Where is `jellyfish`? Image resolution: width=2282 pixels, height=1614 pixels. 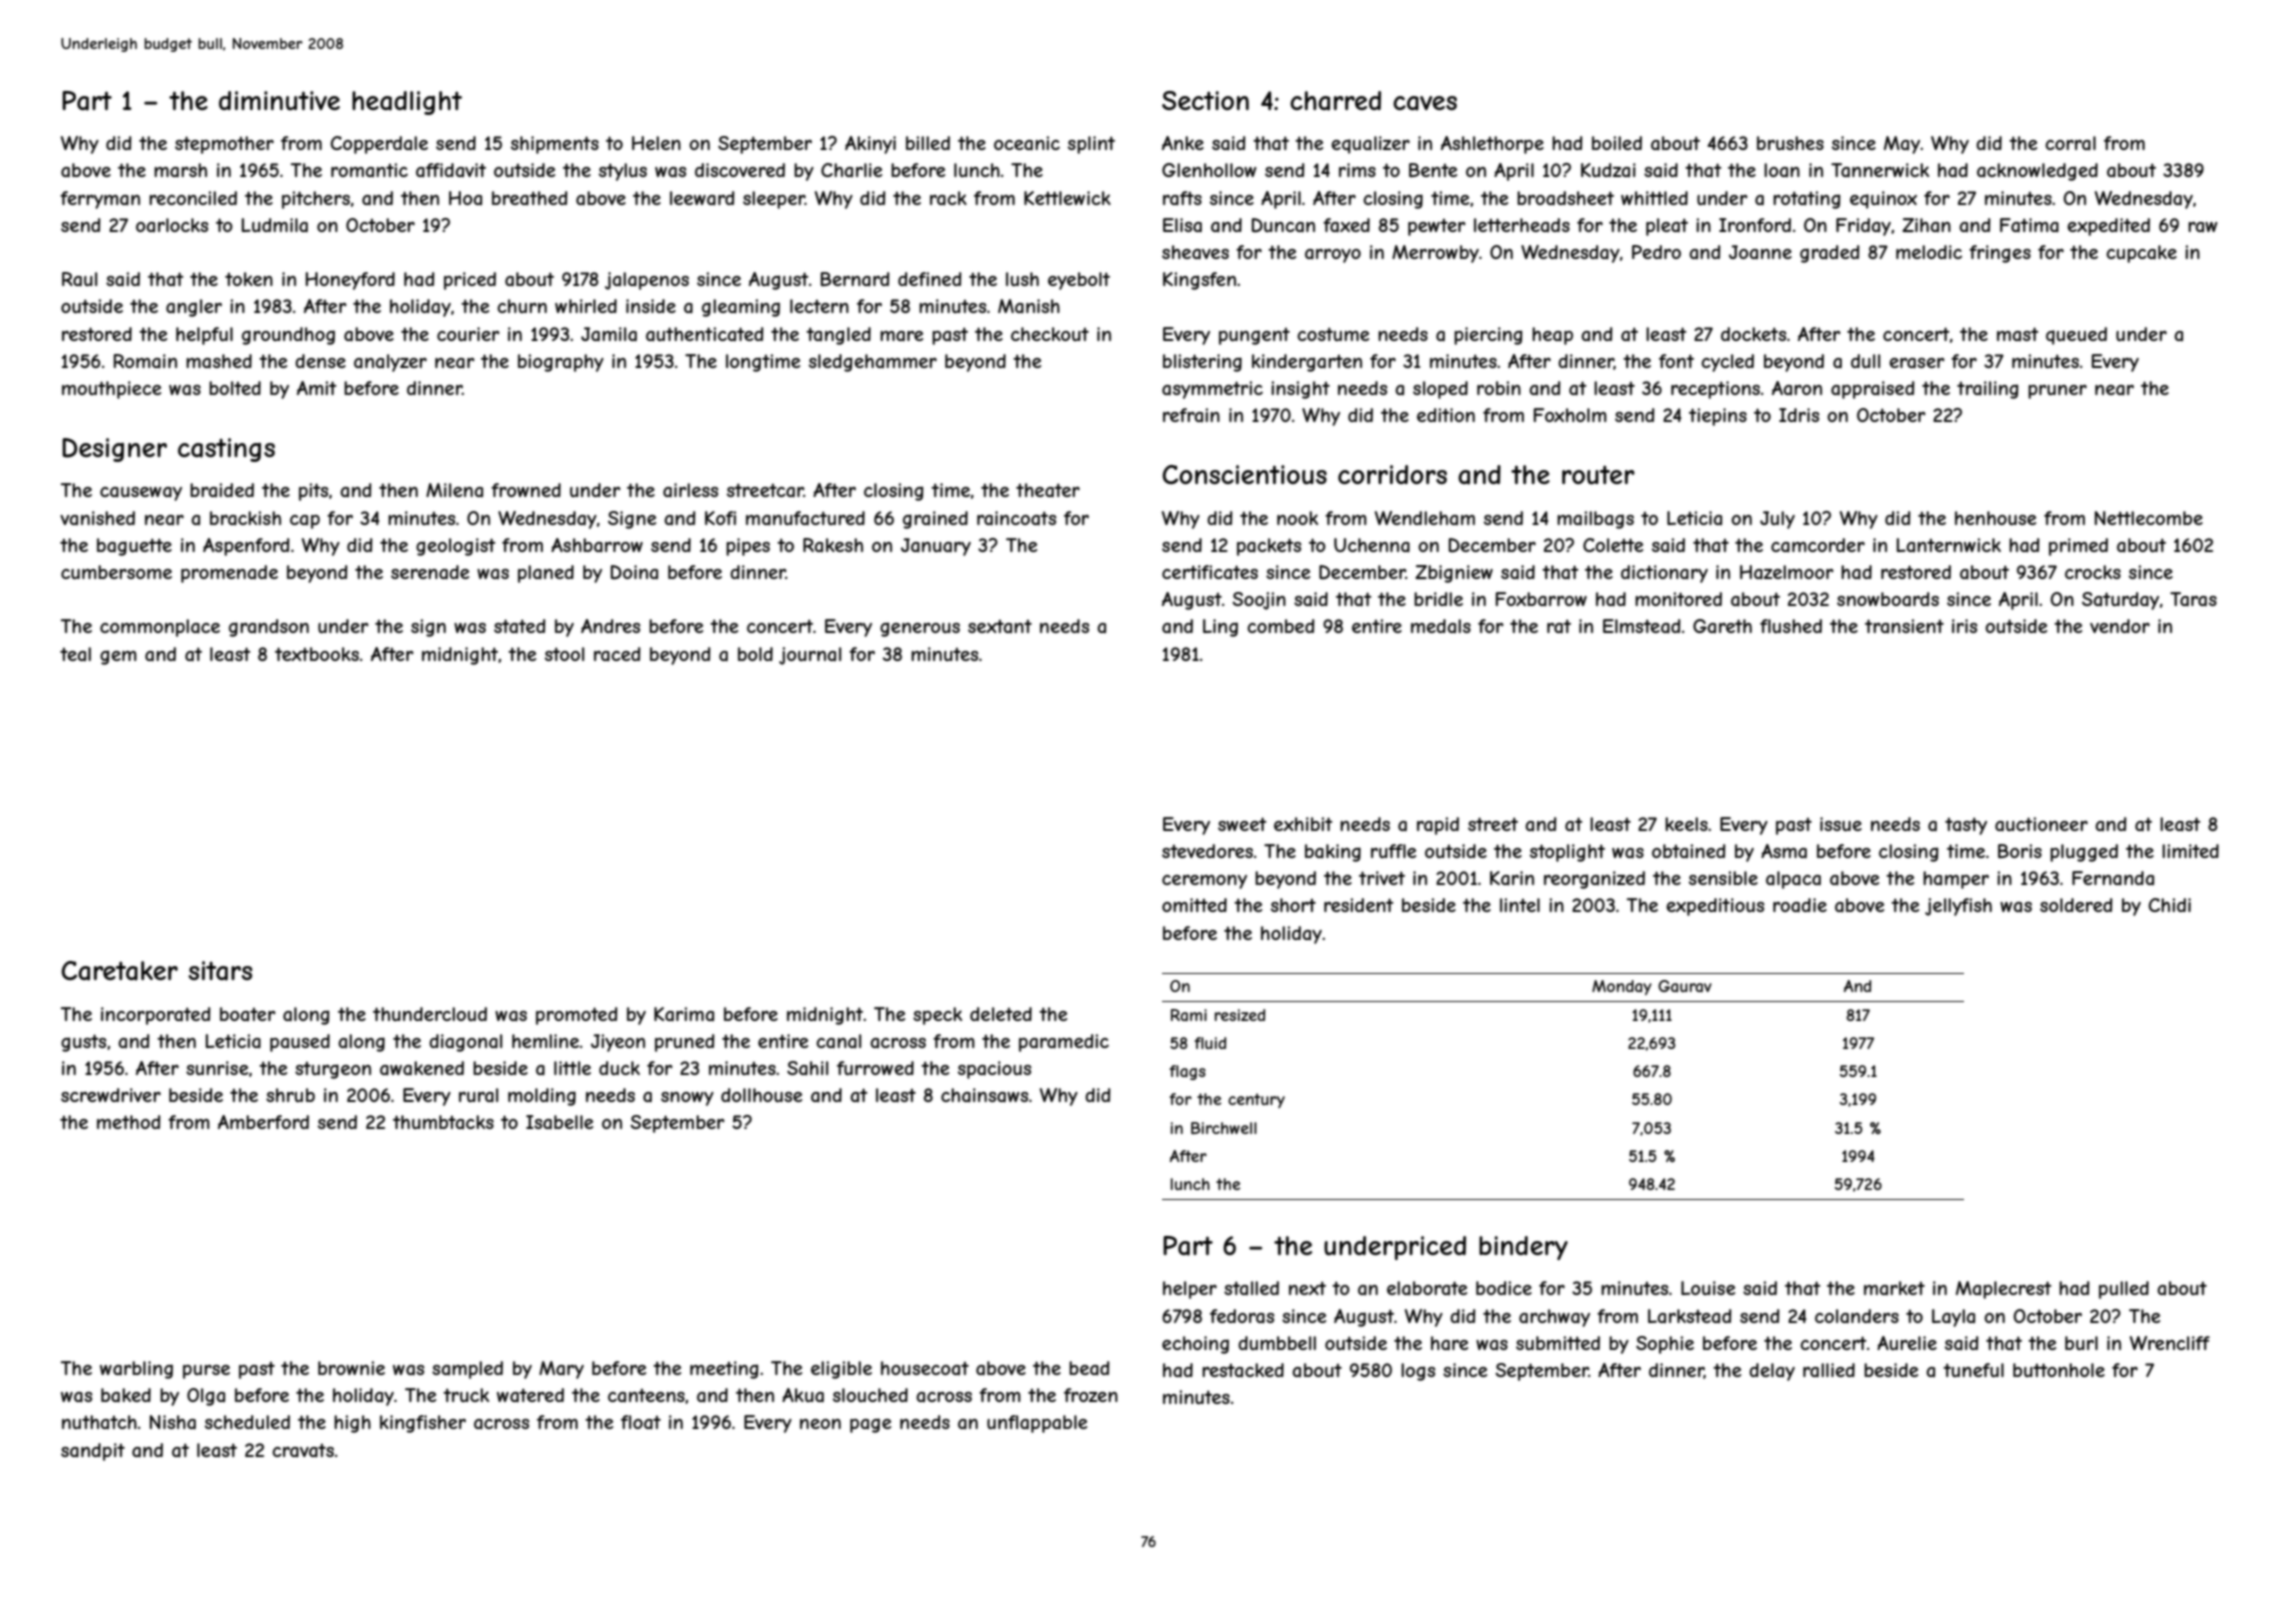 jellyfish is located at coordinates (1958, 907).
